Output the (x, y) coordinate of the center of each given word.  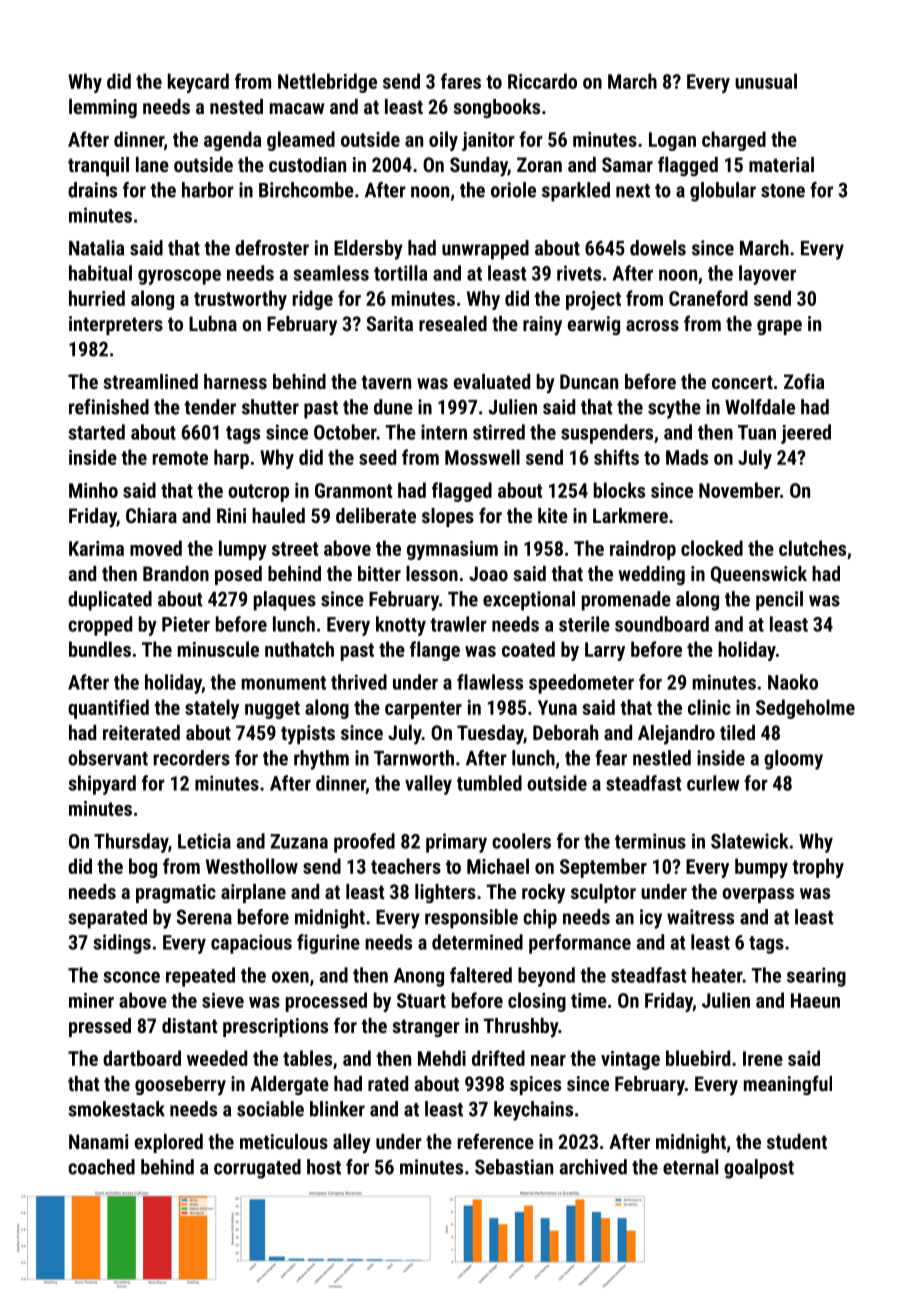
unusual (766, 81)
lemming (103, 108)
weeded (217, 1058)
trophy (818, 868)
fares (461, 81)
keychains (533, 1111)
